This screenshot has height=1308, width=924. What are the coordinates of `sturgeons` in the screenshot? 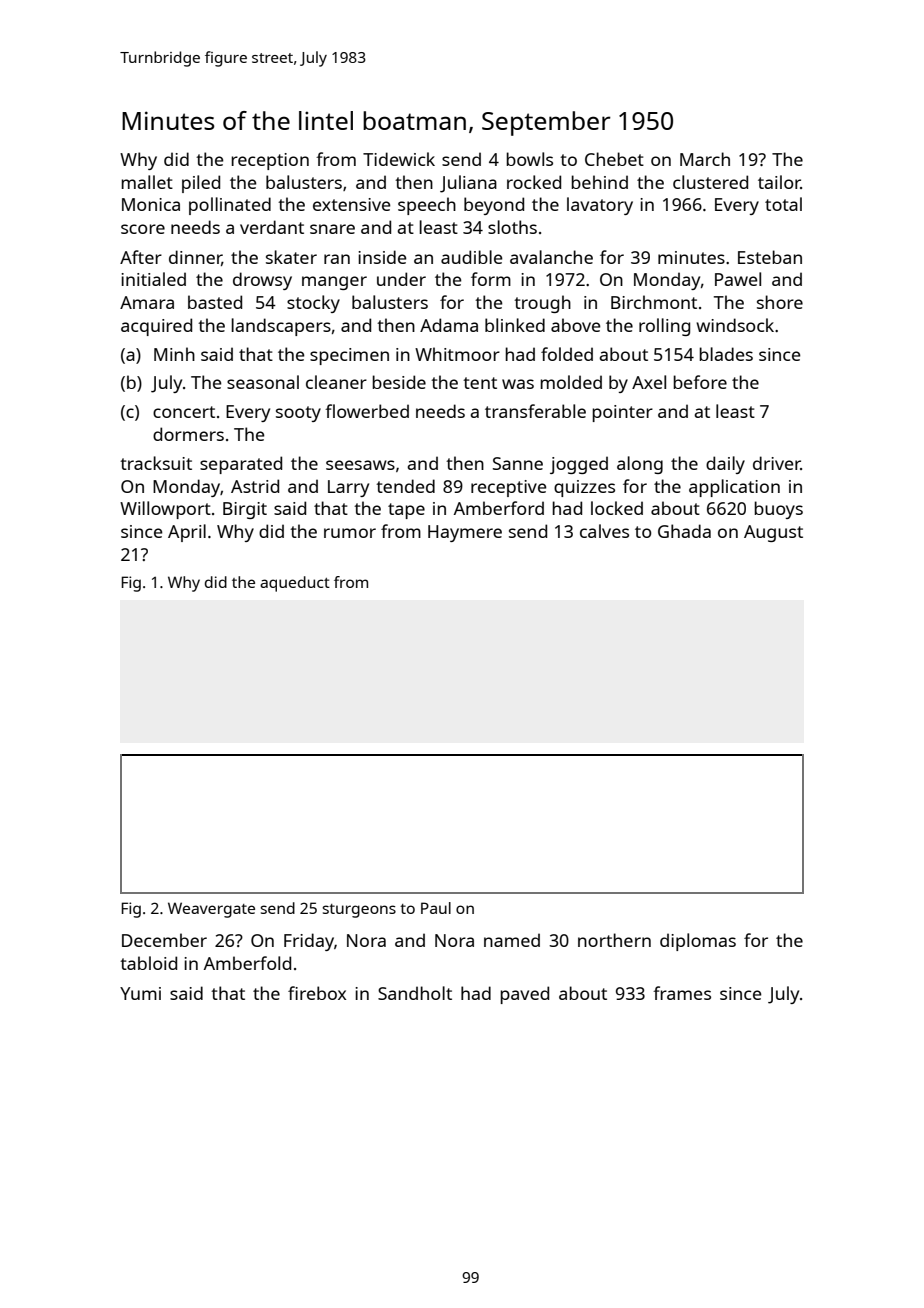 It's located at (359, 911).
